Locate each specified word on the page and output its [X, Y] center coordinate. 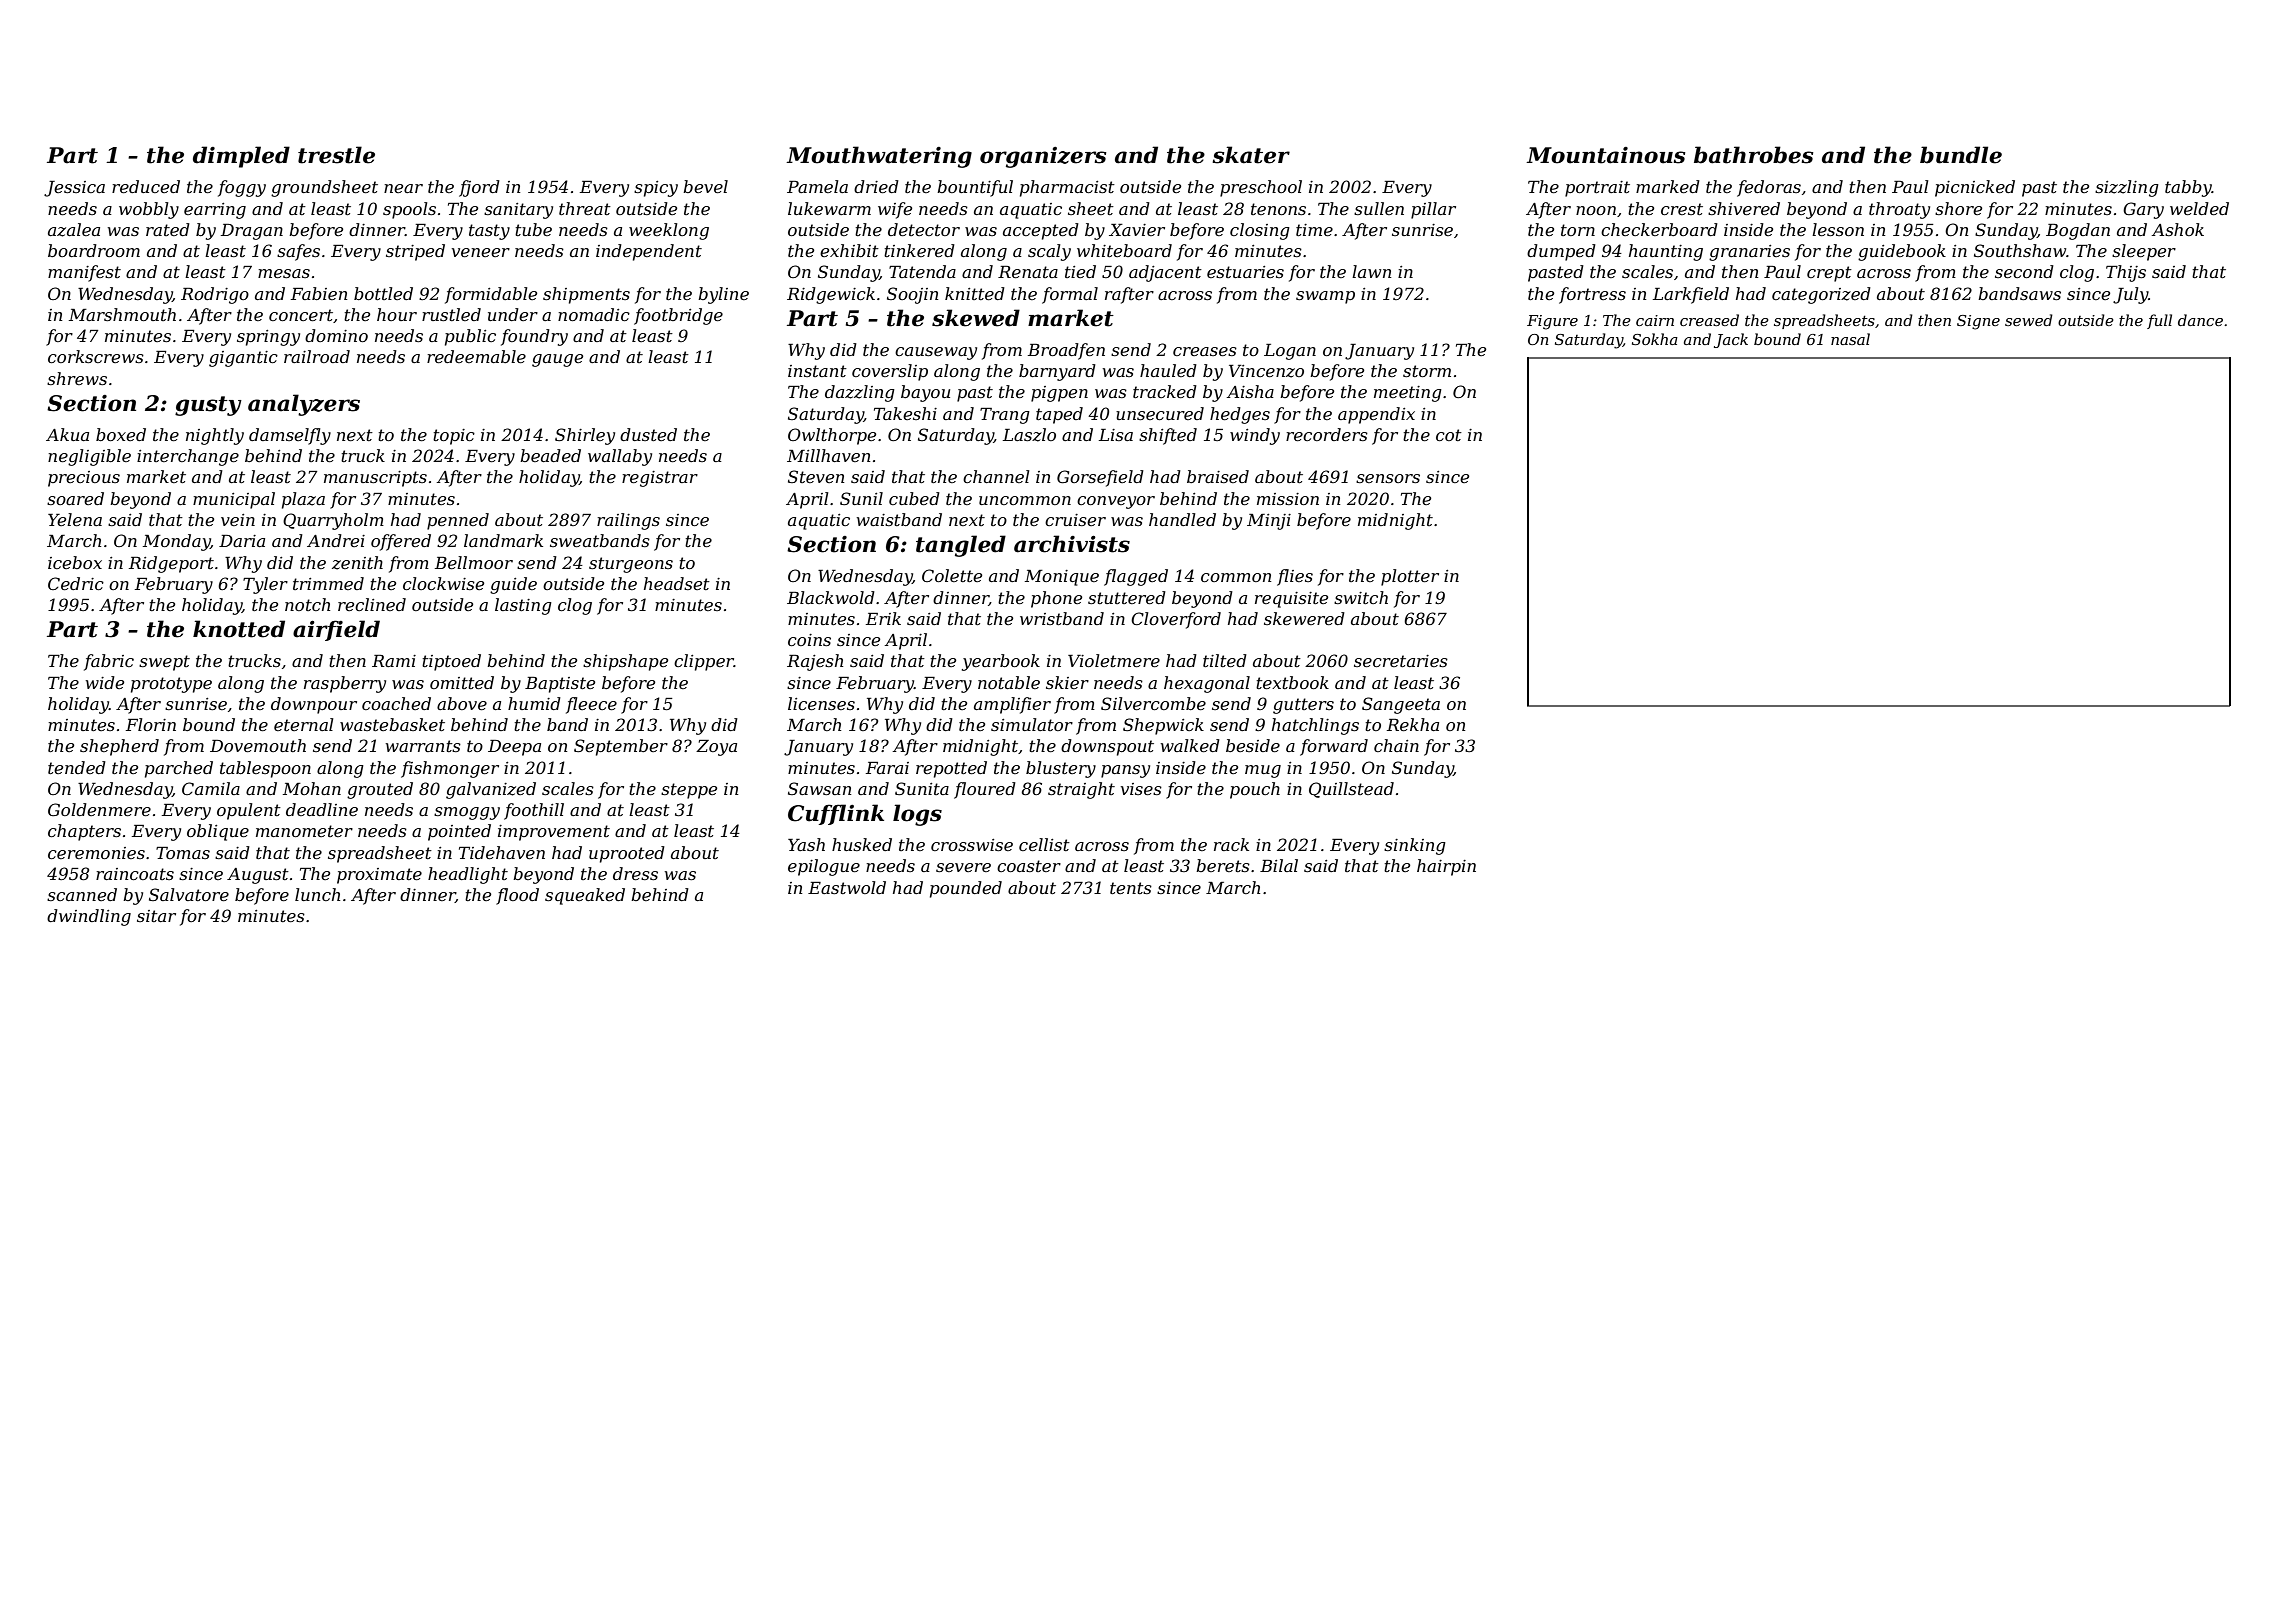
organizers [1043, 157]
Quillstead [1351, 790]
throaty [1899, 210]
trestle [336, 155]
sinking [1415, 846]
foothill [534, 811]
